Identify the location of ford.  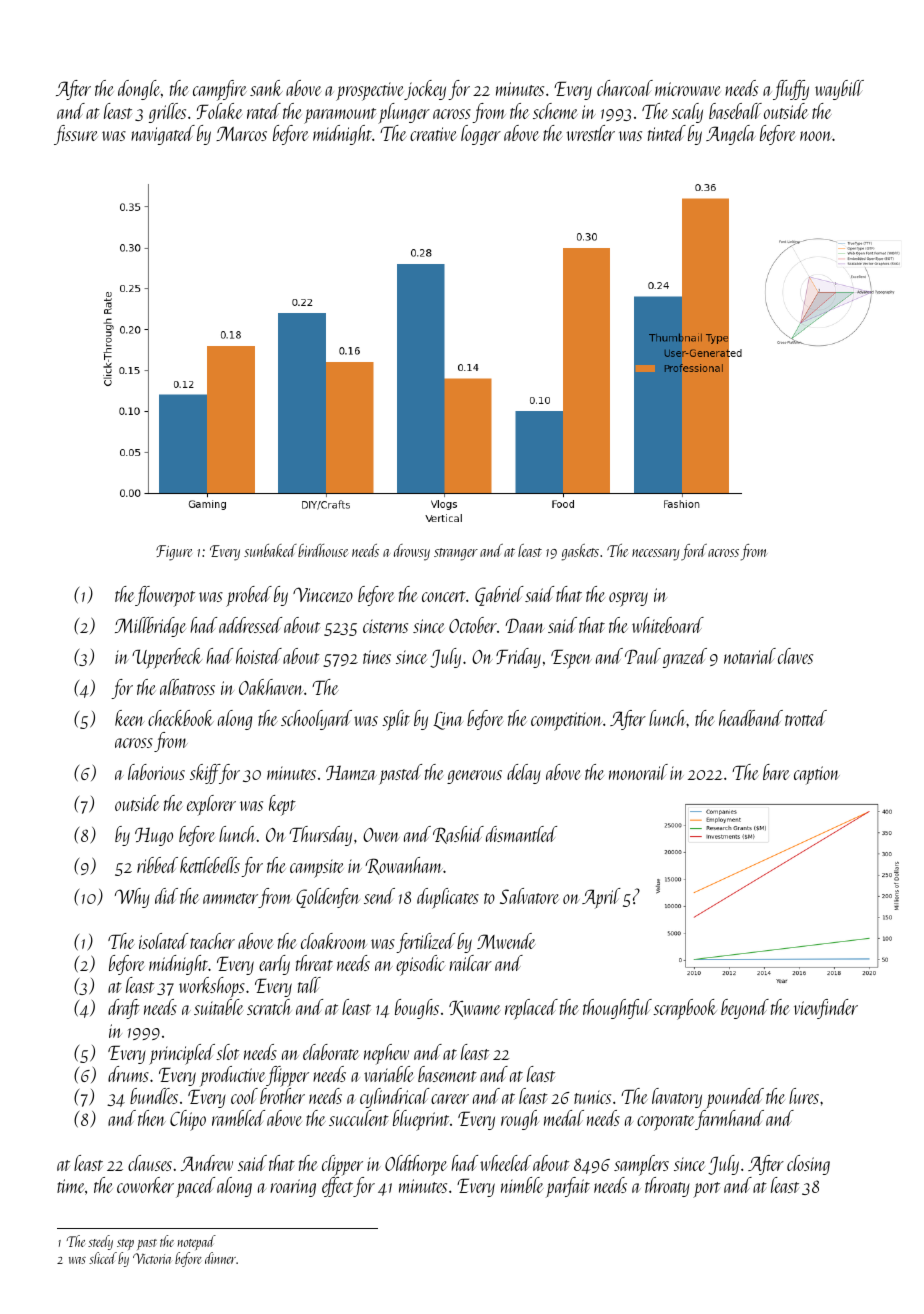
(694, 552).
